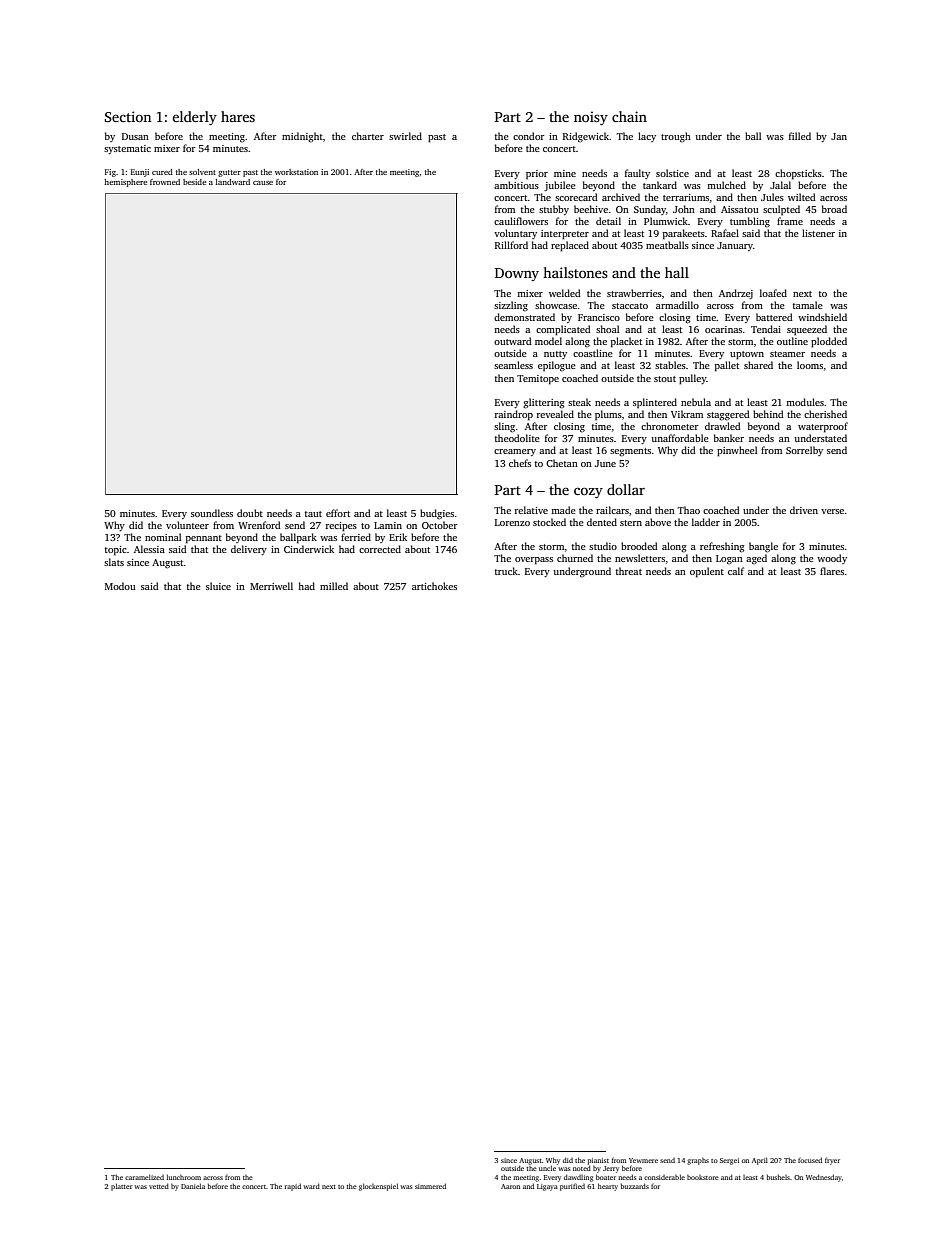 This screenshot has width=952, height=1233. I want to click on opulent, so click(707, 572).
